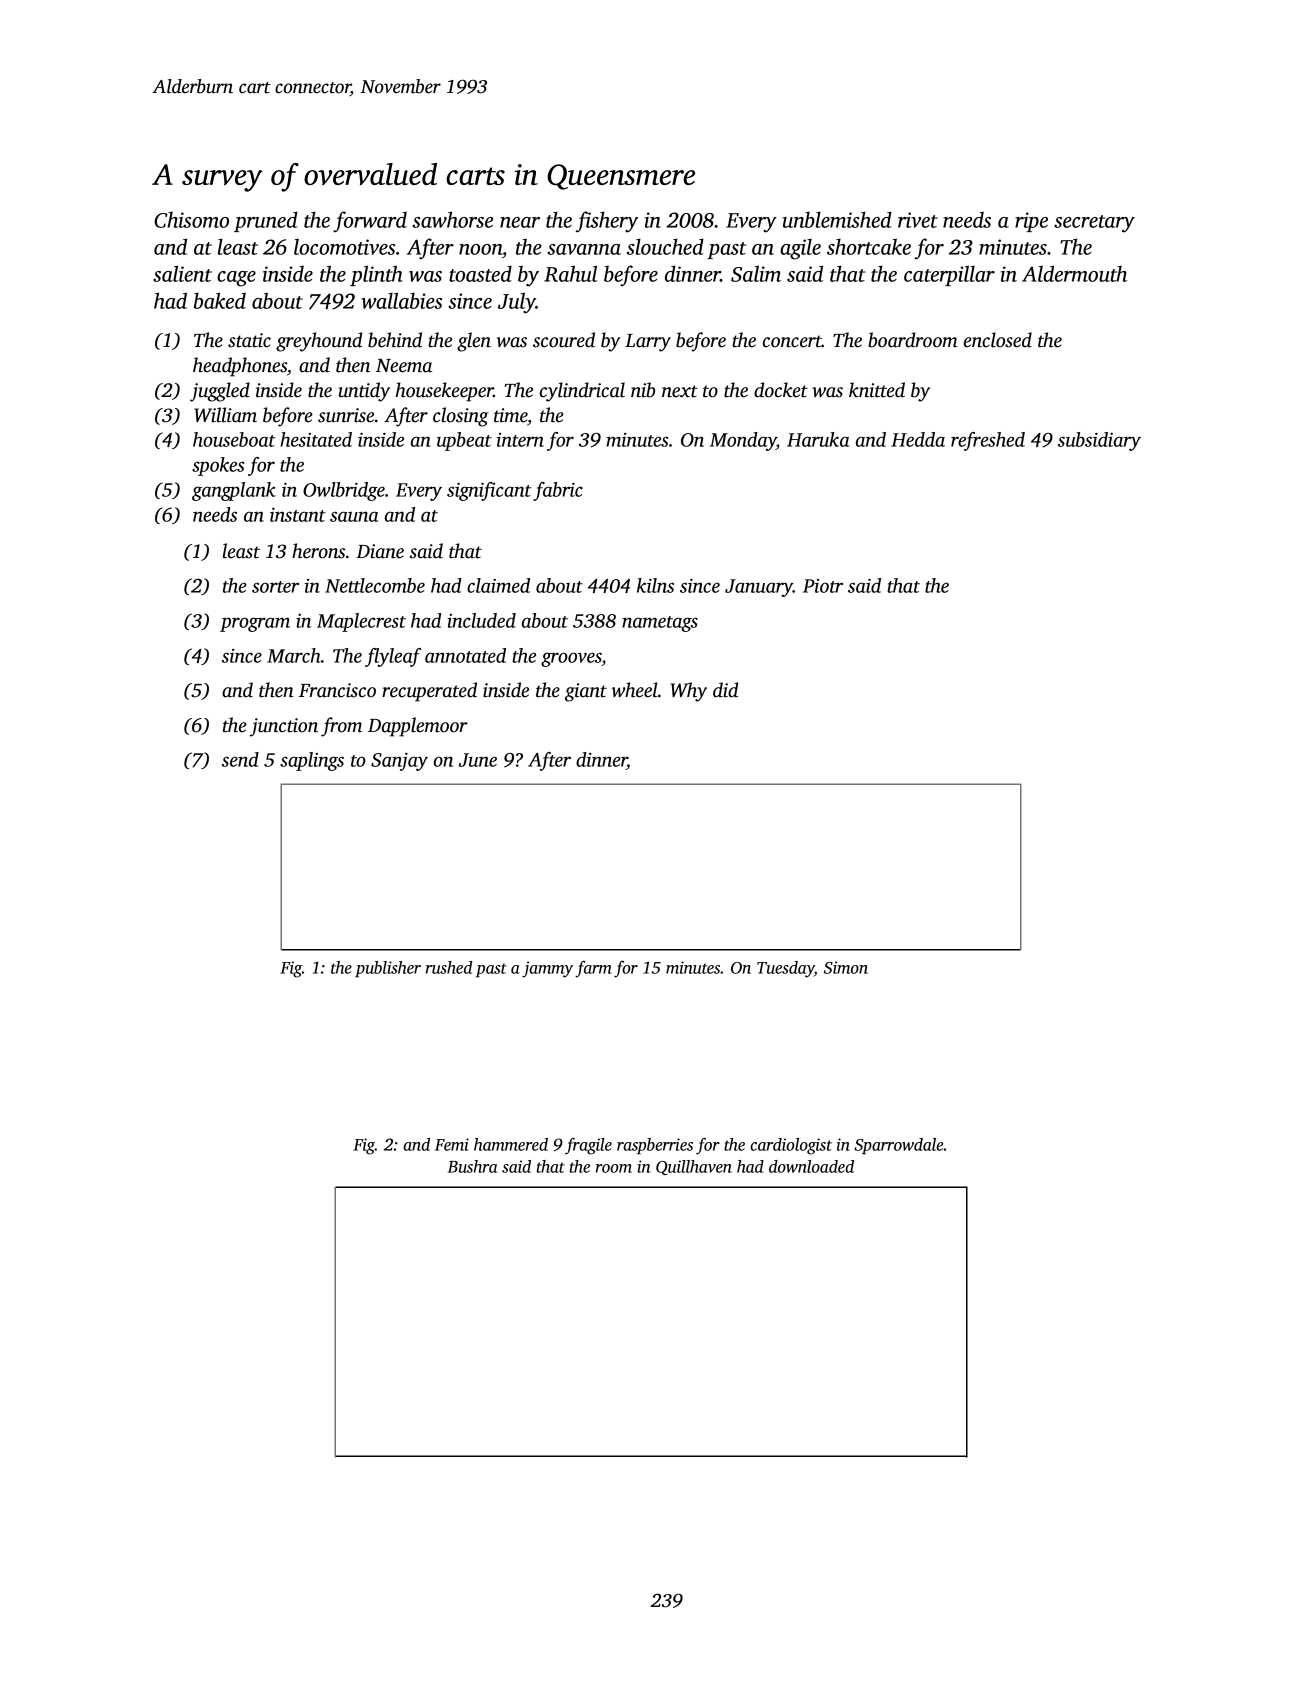  What do you see at coordinates (759, 588) in the page?
I see `January` at bounding box center [759, 588].
